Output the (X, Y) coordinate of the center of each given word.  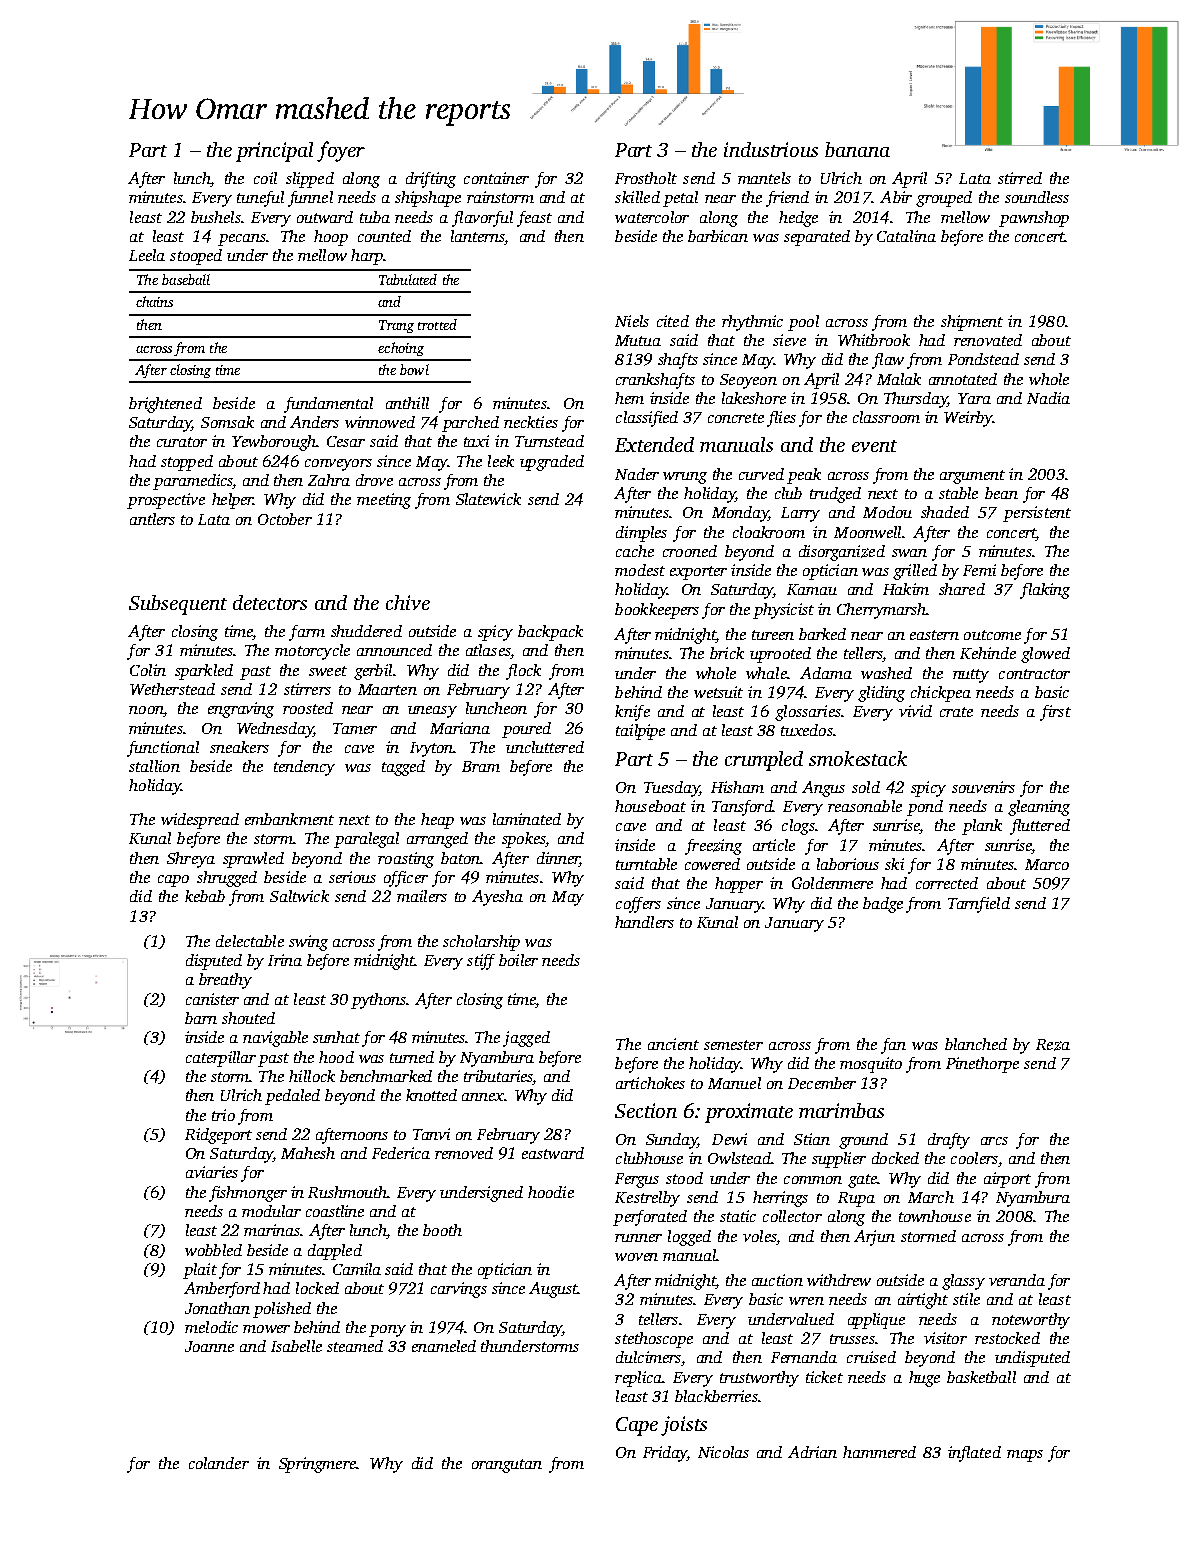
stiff (481, 962)
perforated (650, 1218)
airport (1007, 1180)
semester (733, 1045)
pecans (242, 240)
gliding (881, 694)
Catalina (906, 236)
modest (640, 570)
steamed (355, 1346)
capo (173, 881)
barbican (718, 236)
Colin (148, 670)
